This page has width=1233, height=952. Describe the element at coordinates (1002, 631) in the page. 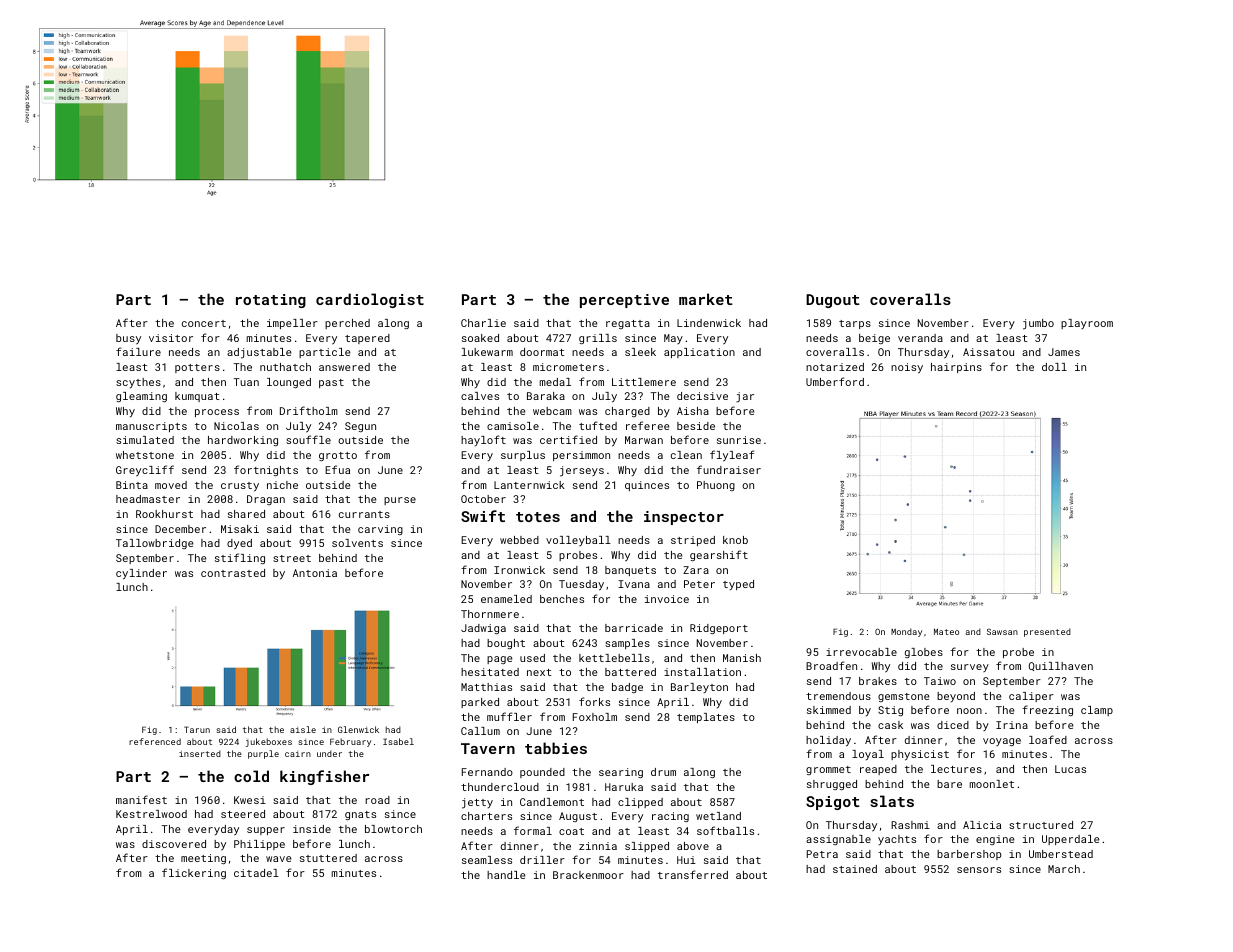

I see `Sawsan` at that location.
